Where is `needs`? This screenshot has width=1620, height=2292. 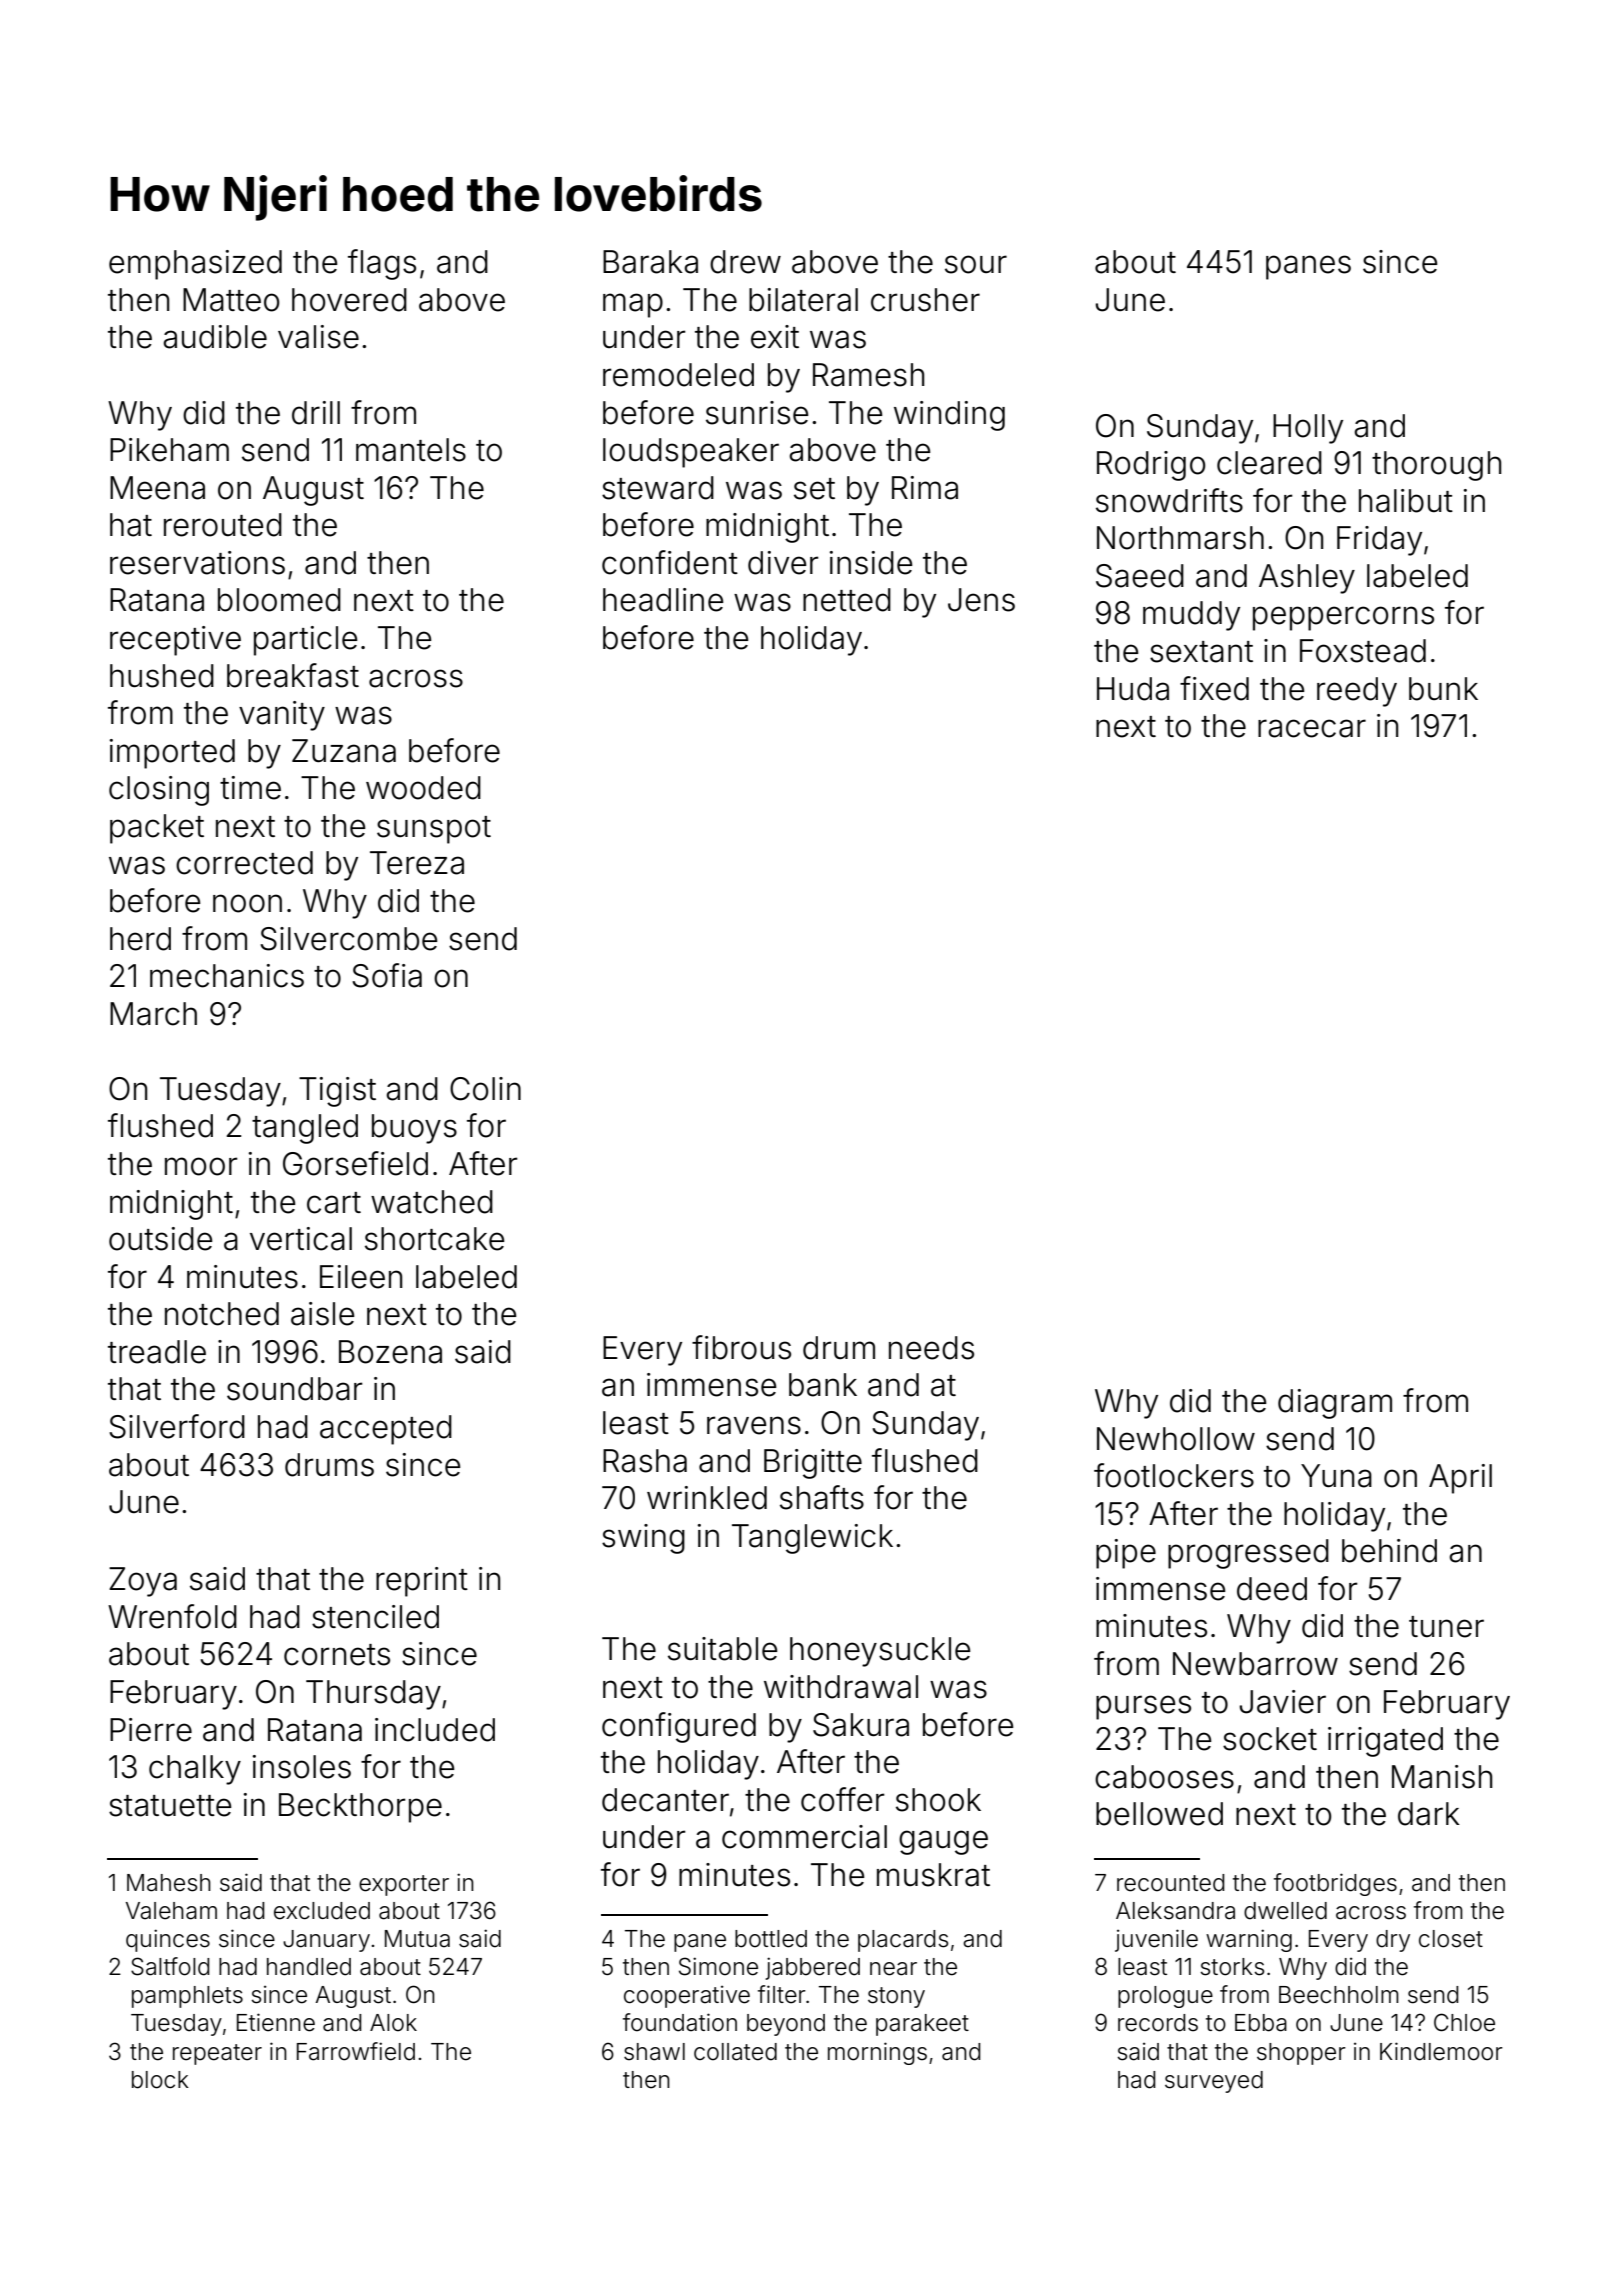 needs is located at coordinates (931, 1348).
